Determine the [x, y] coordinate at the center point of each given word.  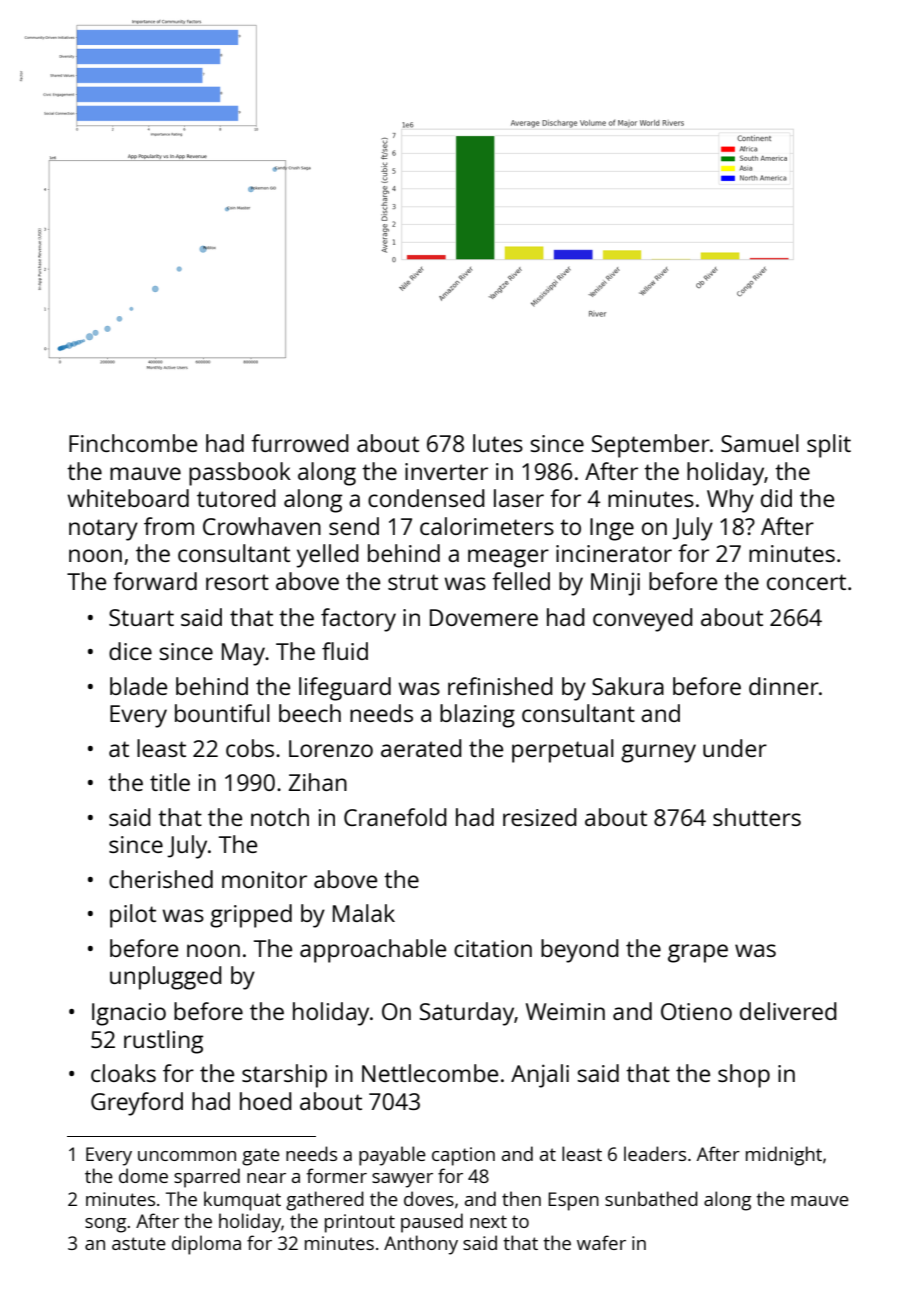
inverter [446, 471]
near [266, 1178]
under [735, 748]
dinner [784, 686]
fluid [345, 651]
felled [521, 581]
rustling [163, 1042]
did [776, 498]
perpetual [563, 751]
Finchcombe [133, 443]
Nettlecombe [430, 1073]
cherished [161, 879]
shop [744, 1076]
